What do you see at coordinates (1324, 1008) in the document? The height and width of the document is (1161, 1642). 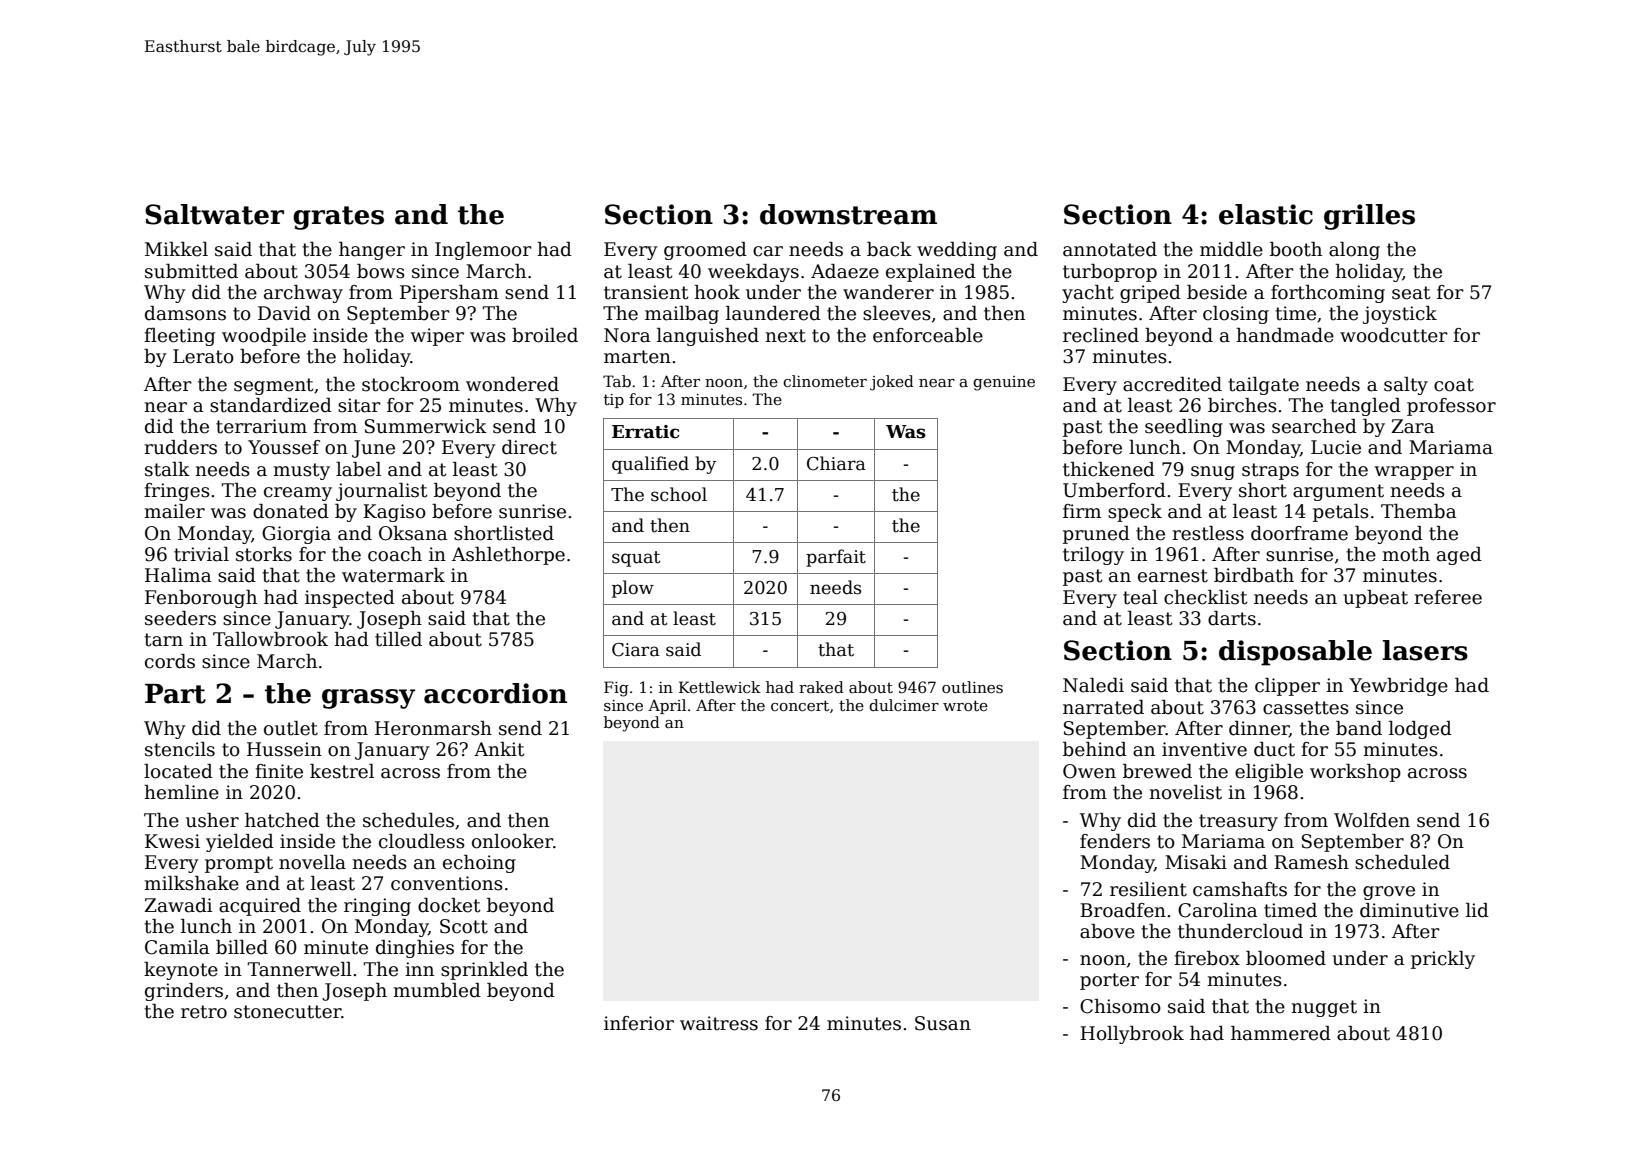 I see `nugget` at bounding box center [1324, 1008].
